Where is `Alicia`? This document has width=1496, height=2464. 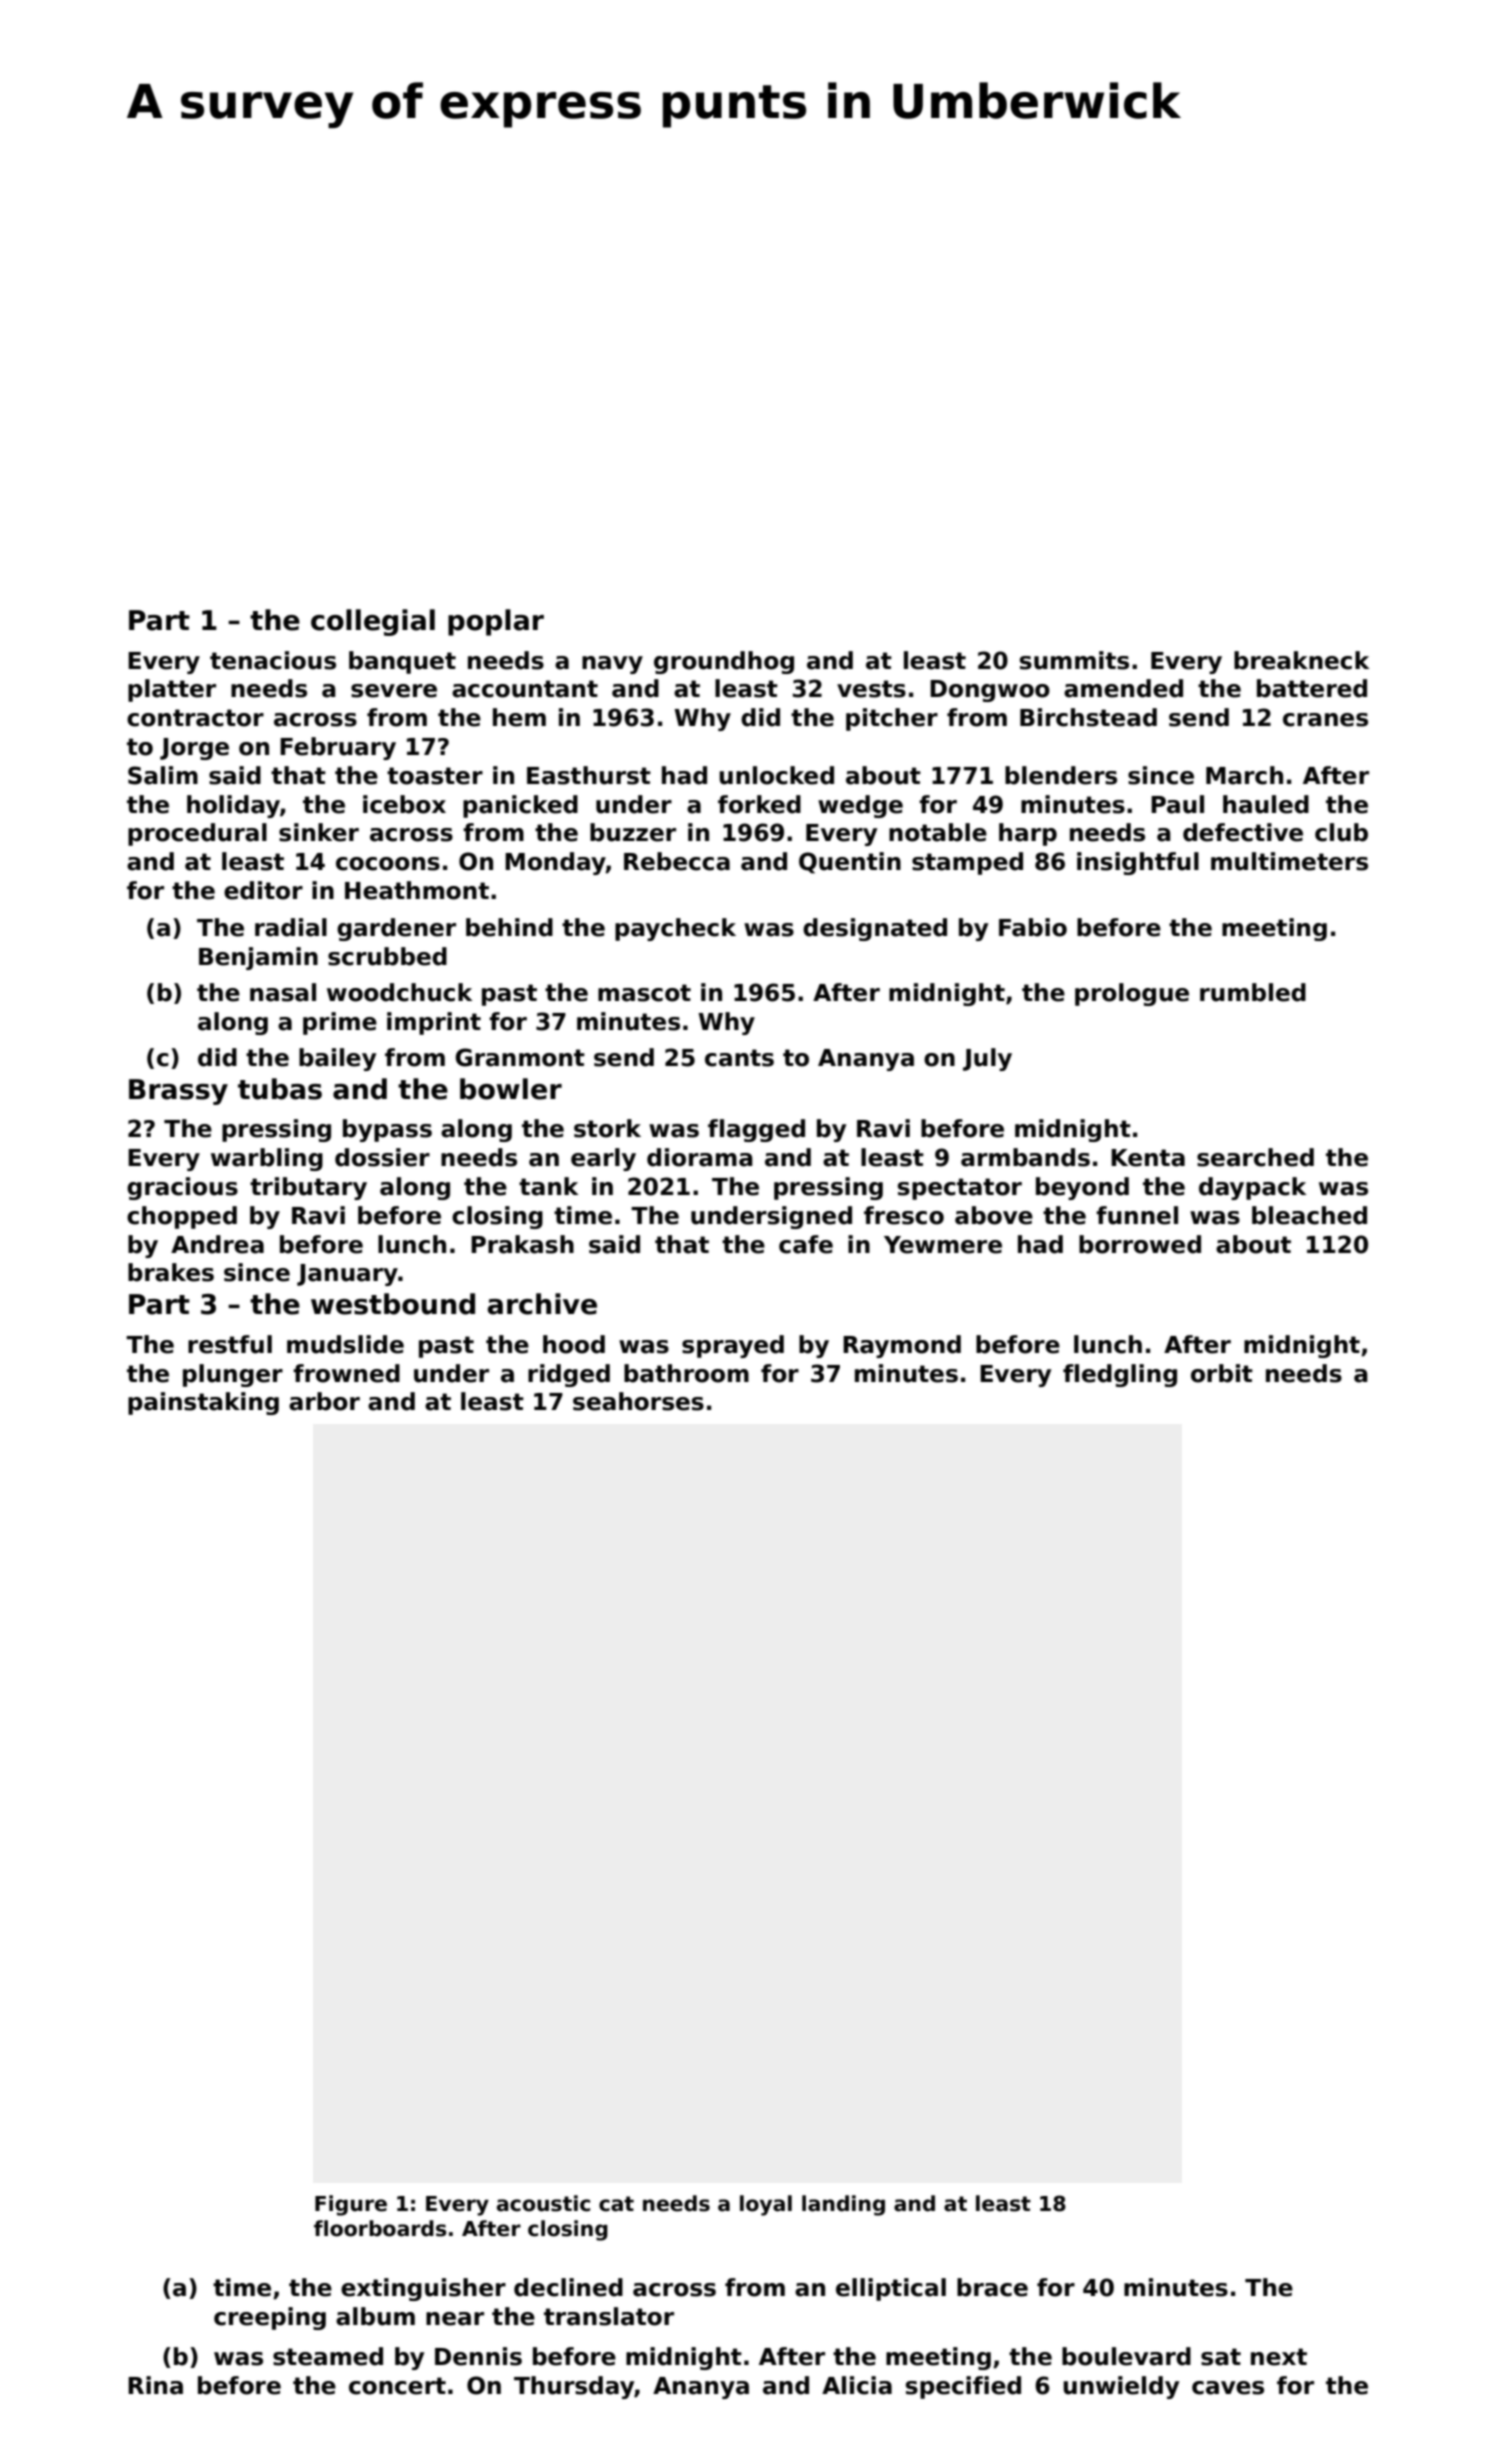 Alicia is located at coordinates (857, 2385).
